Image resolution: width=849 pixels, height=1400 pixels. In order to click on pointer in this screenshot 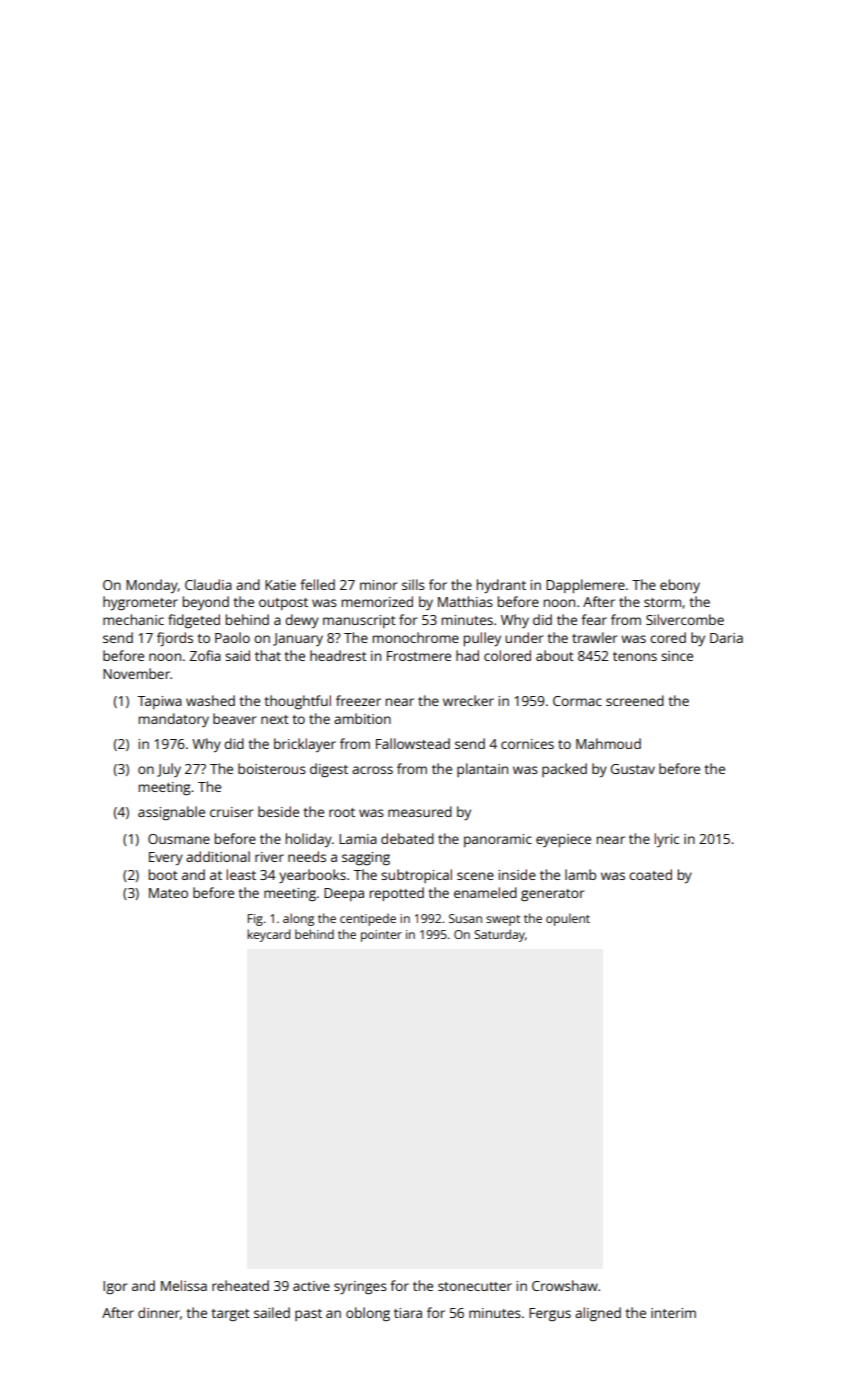, I will do `click(381, 936)`.
